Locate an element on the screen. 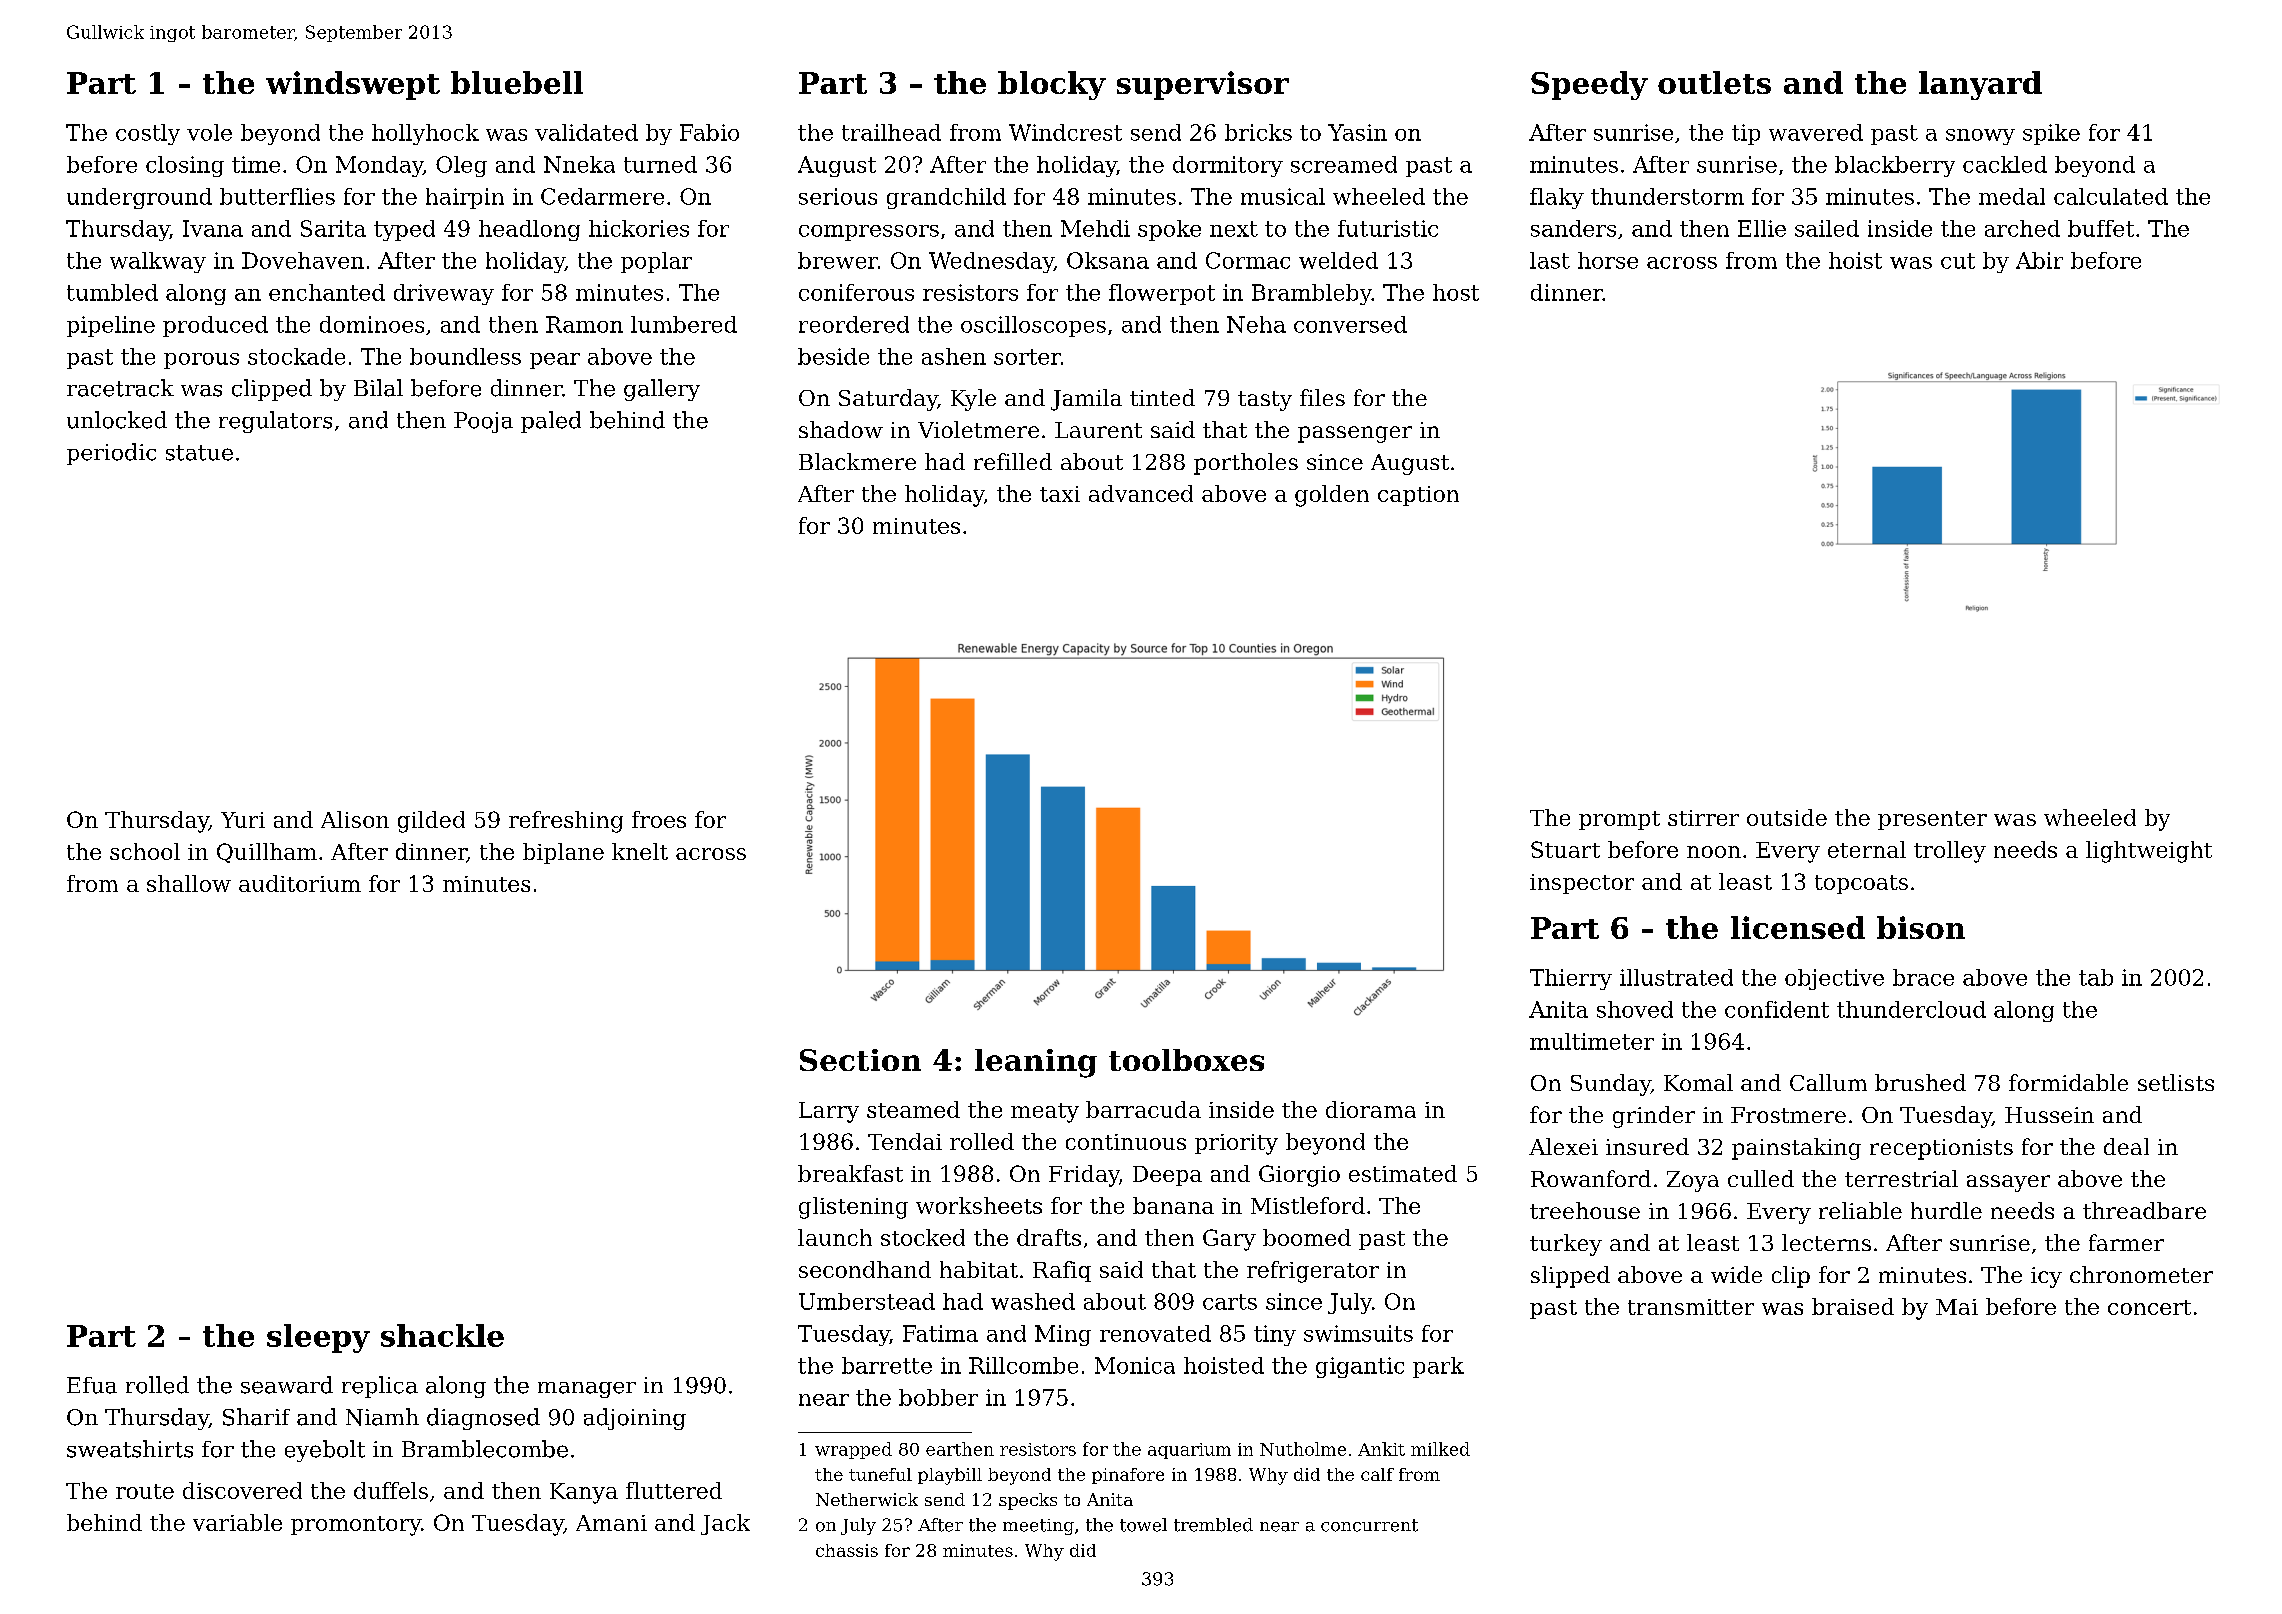 The image size is (2282, 1614). Stuart is located at coordinates (1565, 849).
